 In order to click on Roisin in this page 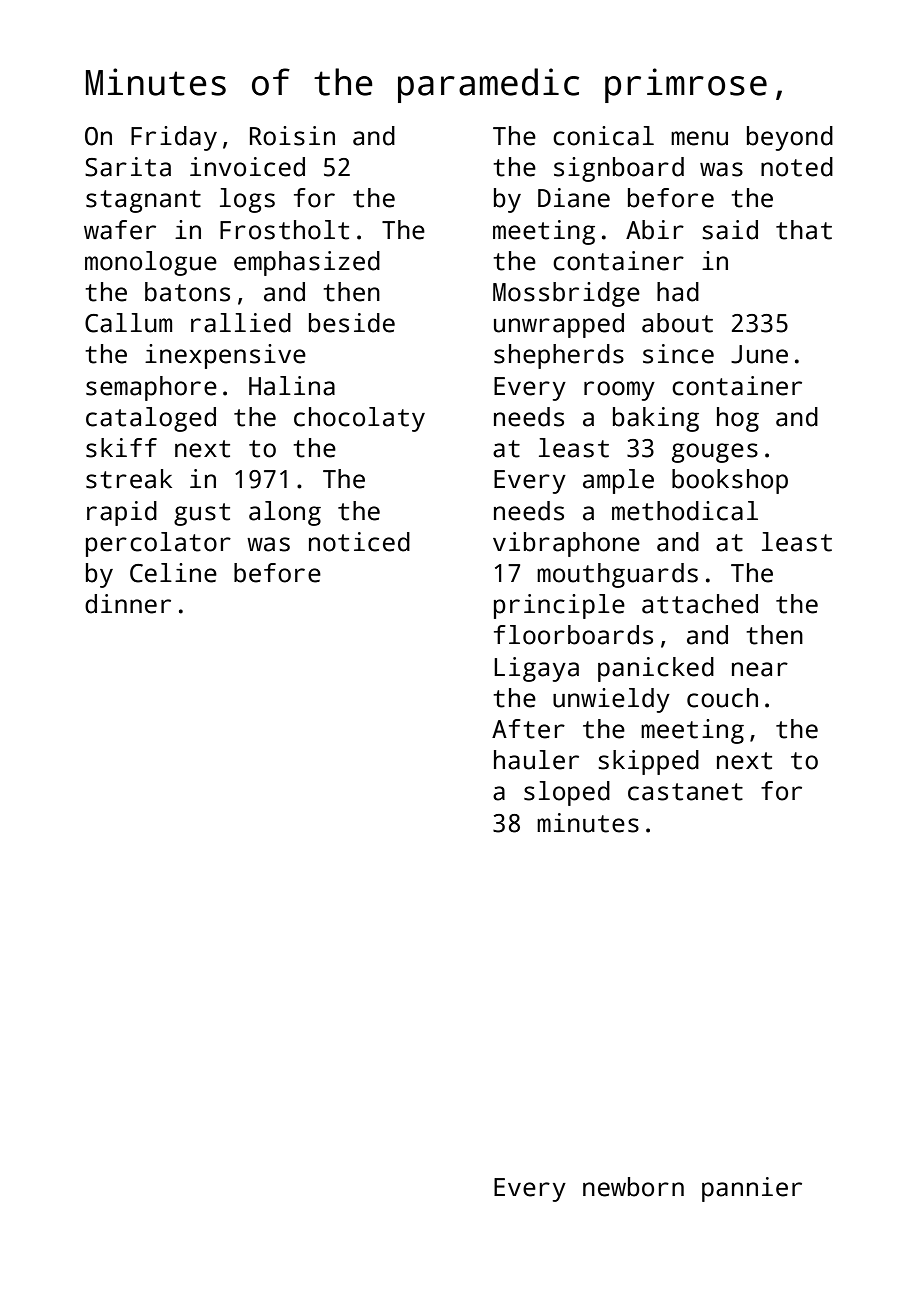, I will do `click(292, 136)`.
